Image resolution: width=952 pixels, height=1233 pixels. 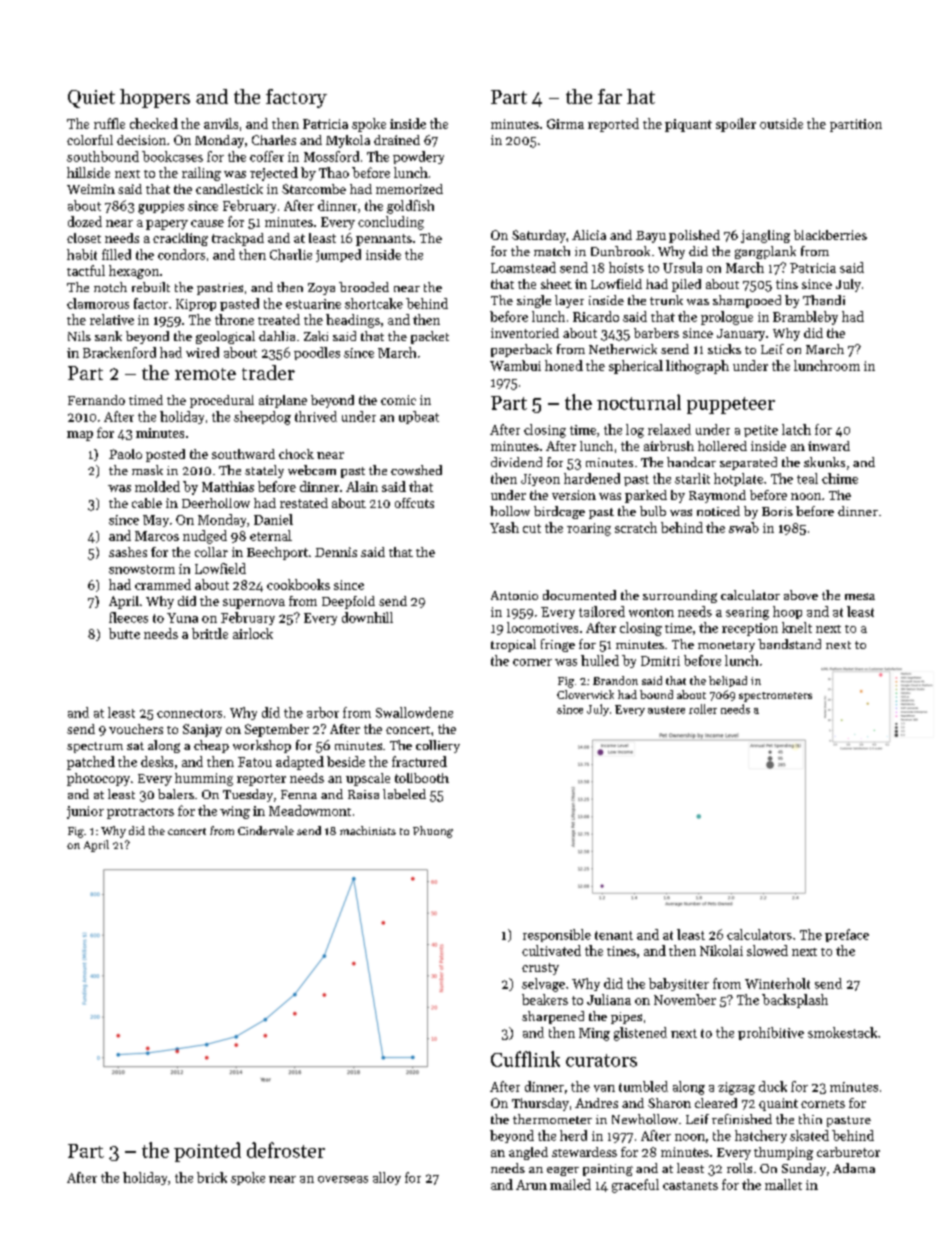 What do you see at coordinates (124, 633) in the screenshot?
I see `butte` at bounding box center [124, 633].
